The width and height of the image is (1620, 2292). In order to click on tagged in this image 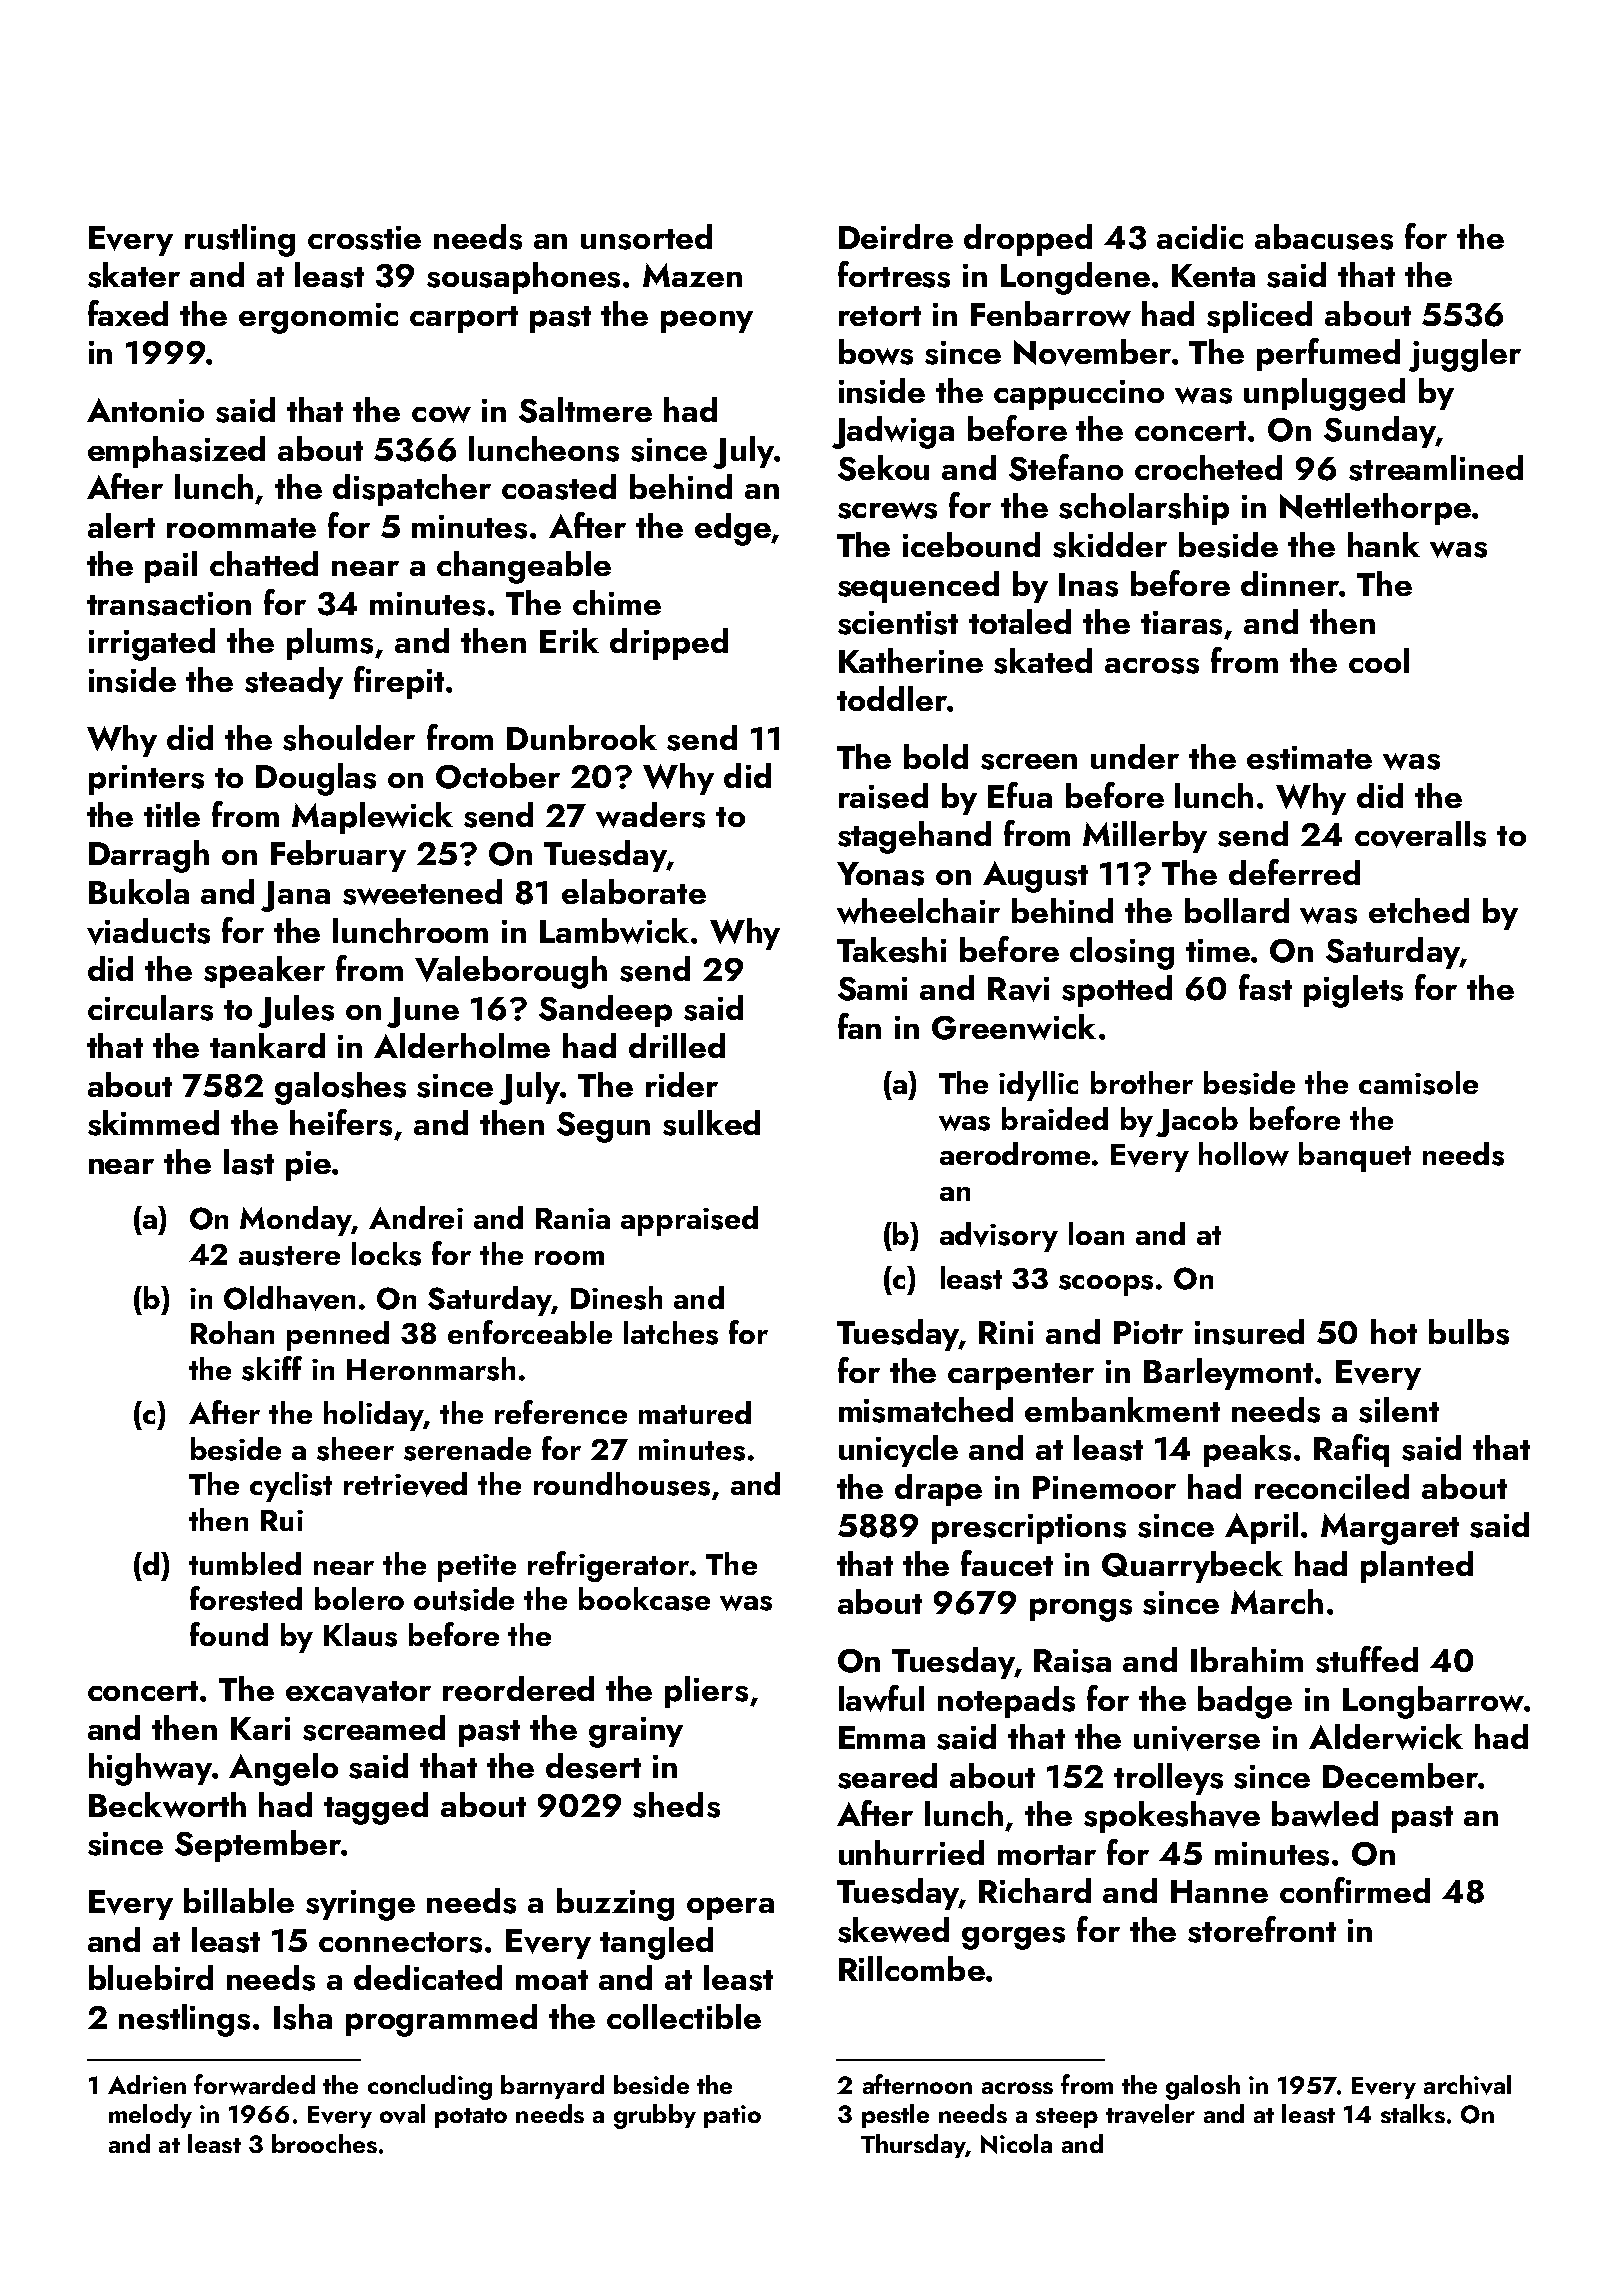, I will do `click(376, 1808)`.
